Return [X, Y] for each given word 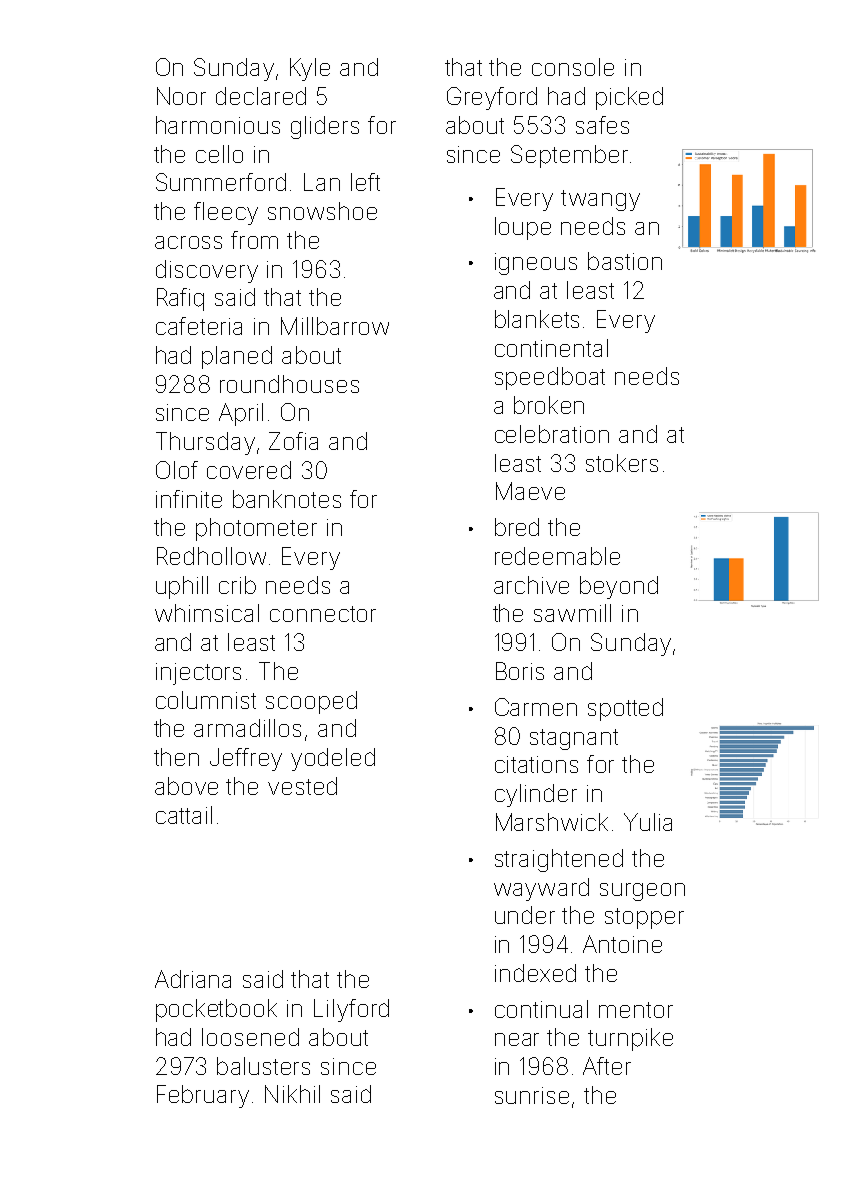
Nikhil [292, 1094]
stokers [622, 463]
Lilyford [351, 1010]
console [573, 67]
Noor [181, 96]
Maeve [530, 491]
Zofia [293, 441]
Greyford [492, 98]
